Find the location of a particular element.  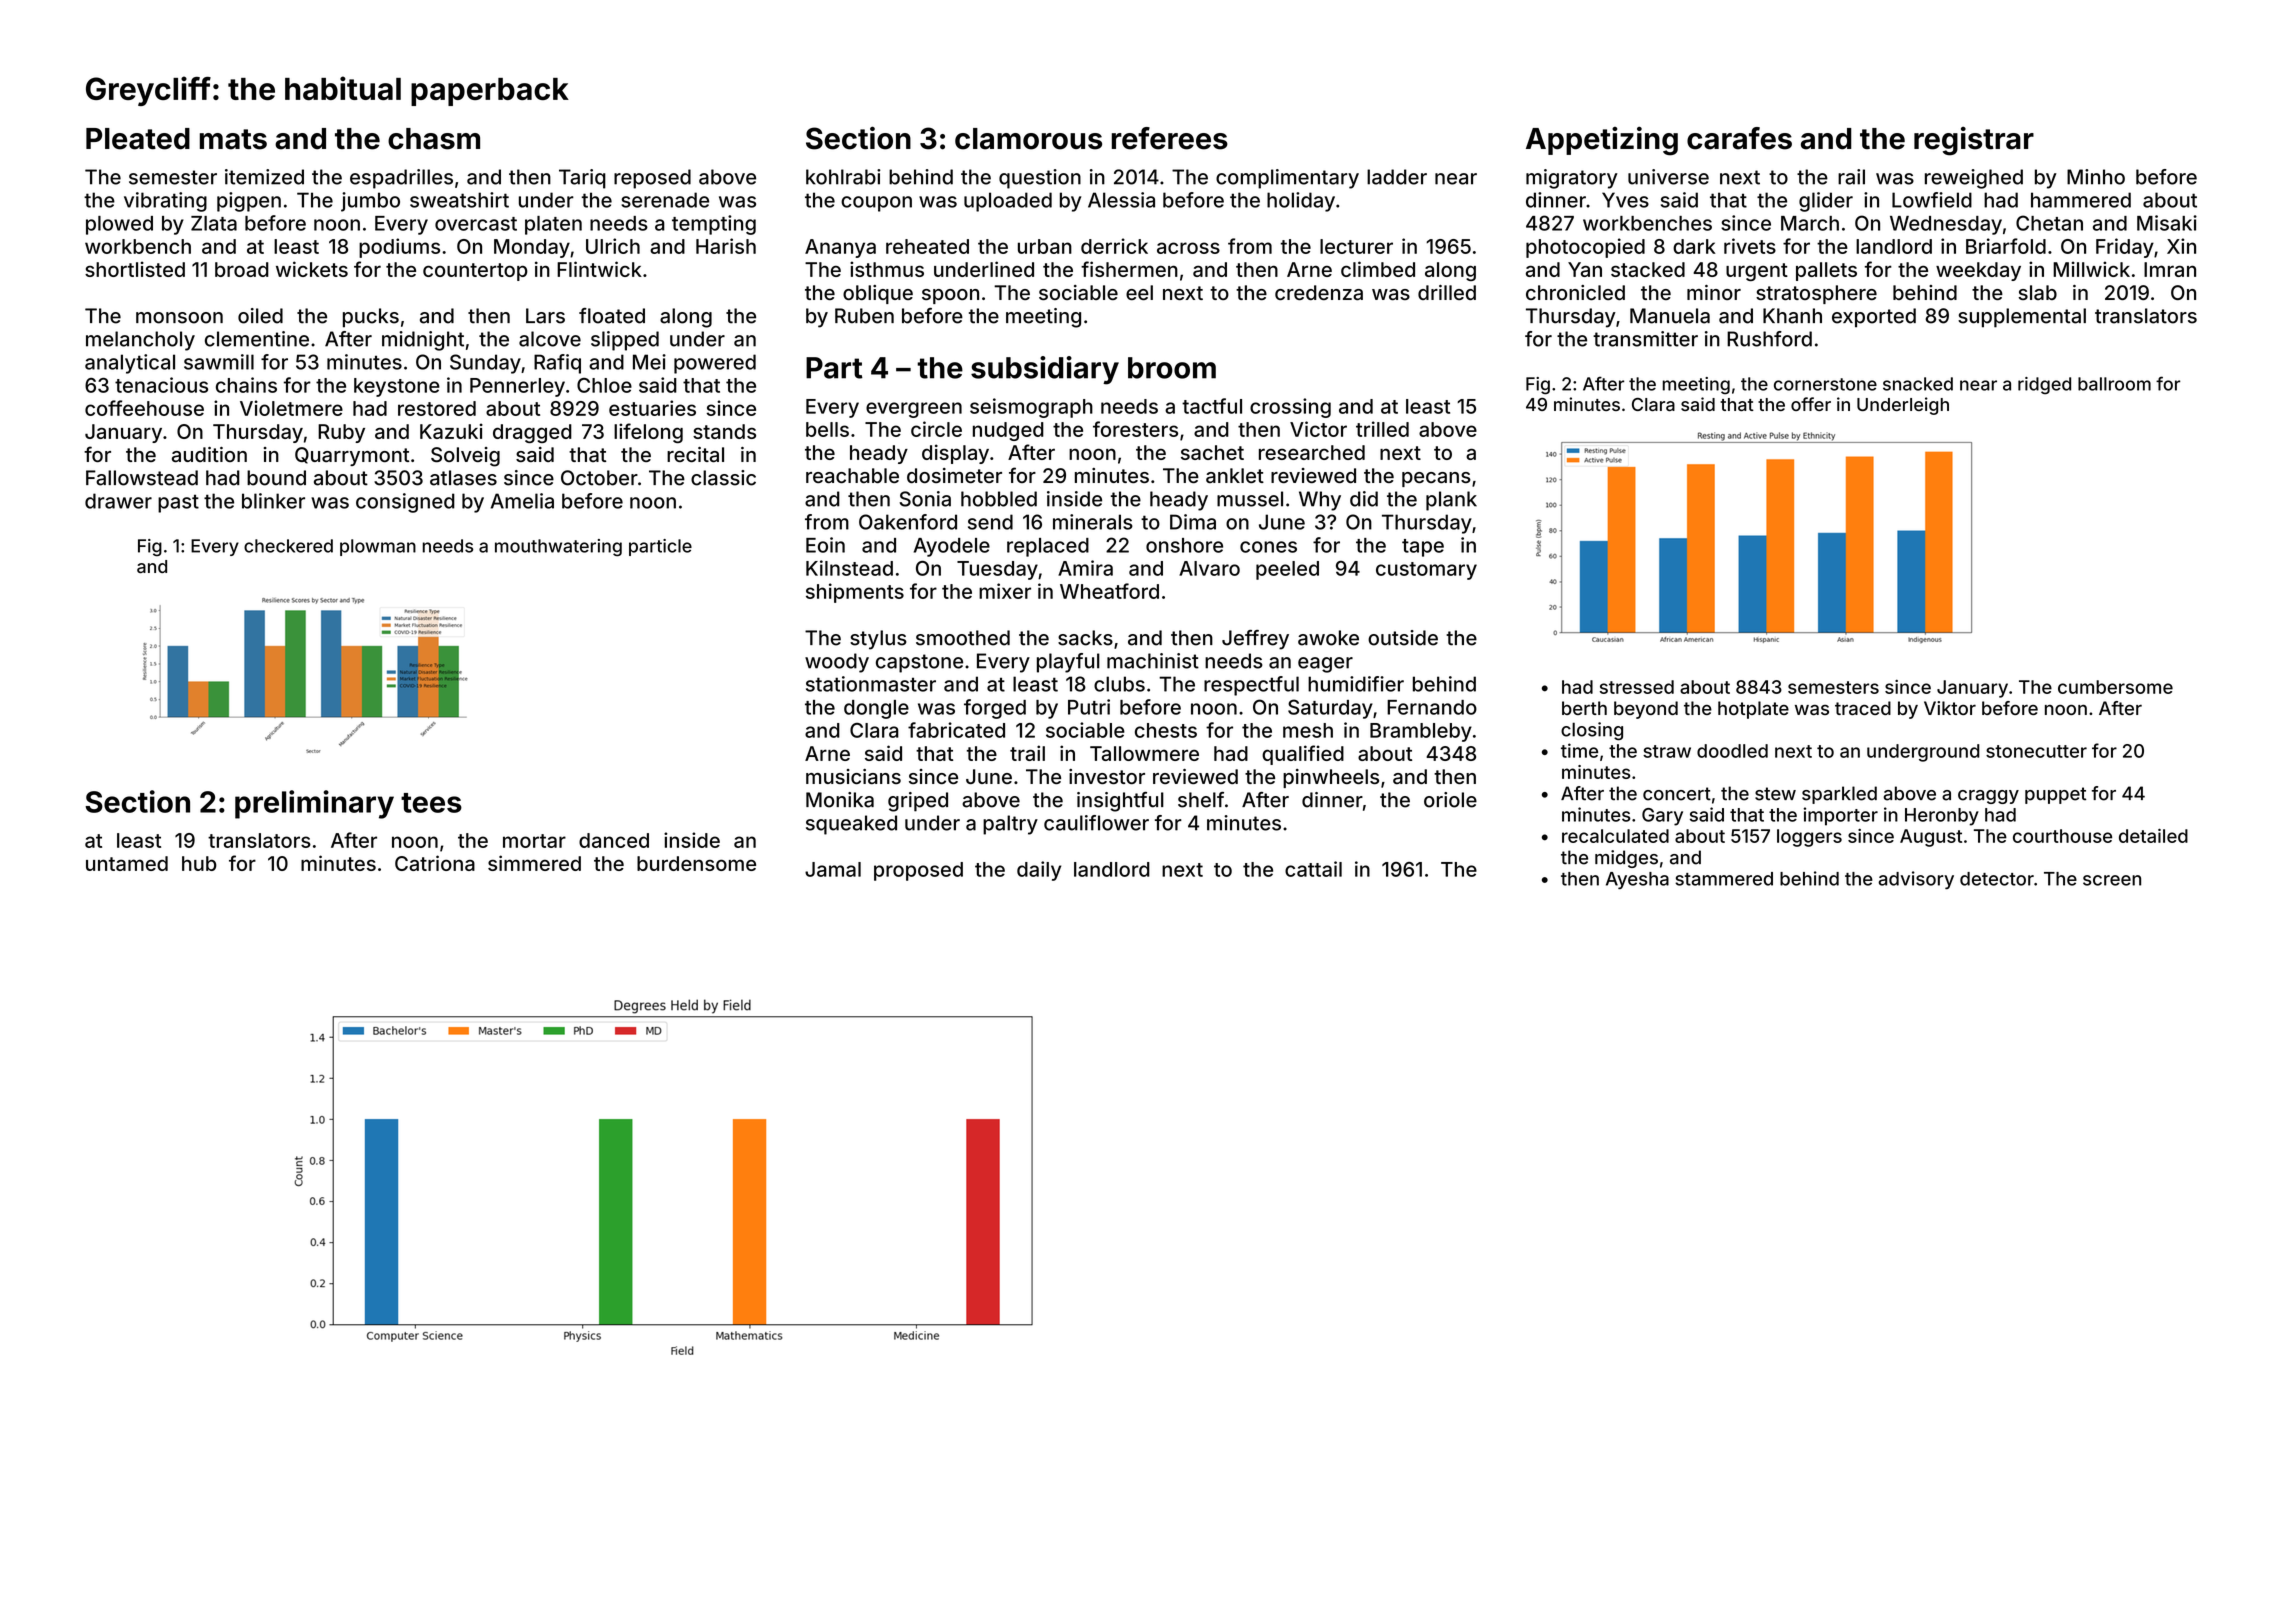

tees is located at coordinates (431, 803).
